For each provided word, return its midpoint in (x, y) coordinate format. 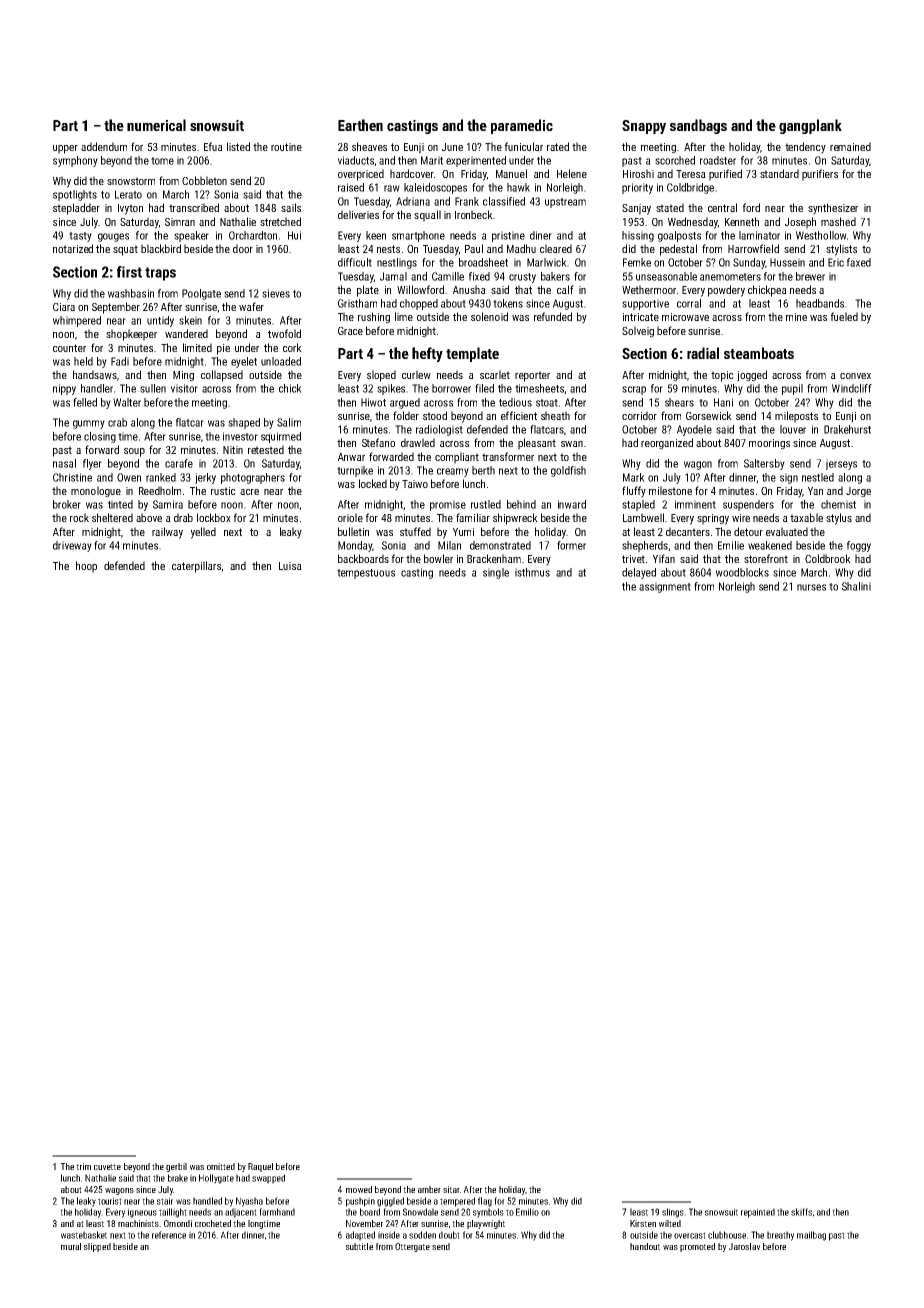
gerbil (176, 1167)
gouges (113, 237)
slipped (97, 1247)
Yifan (664, 558)
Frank (467, 201)
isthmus (532, 572)
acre (249, 492)
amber (429, 1189)
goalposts (679, 236)
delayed (639, 573)
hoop (86, 567)
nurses (811, 587)
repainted (758, 1213)
